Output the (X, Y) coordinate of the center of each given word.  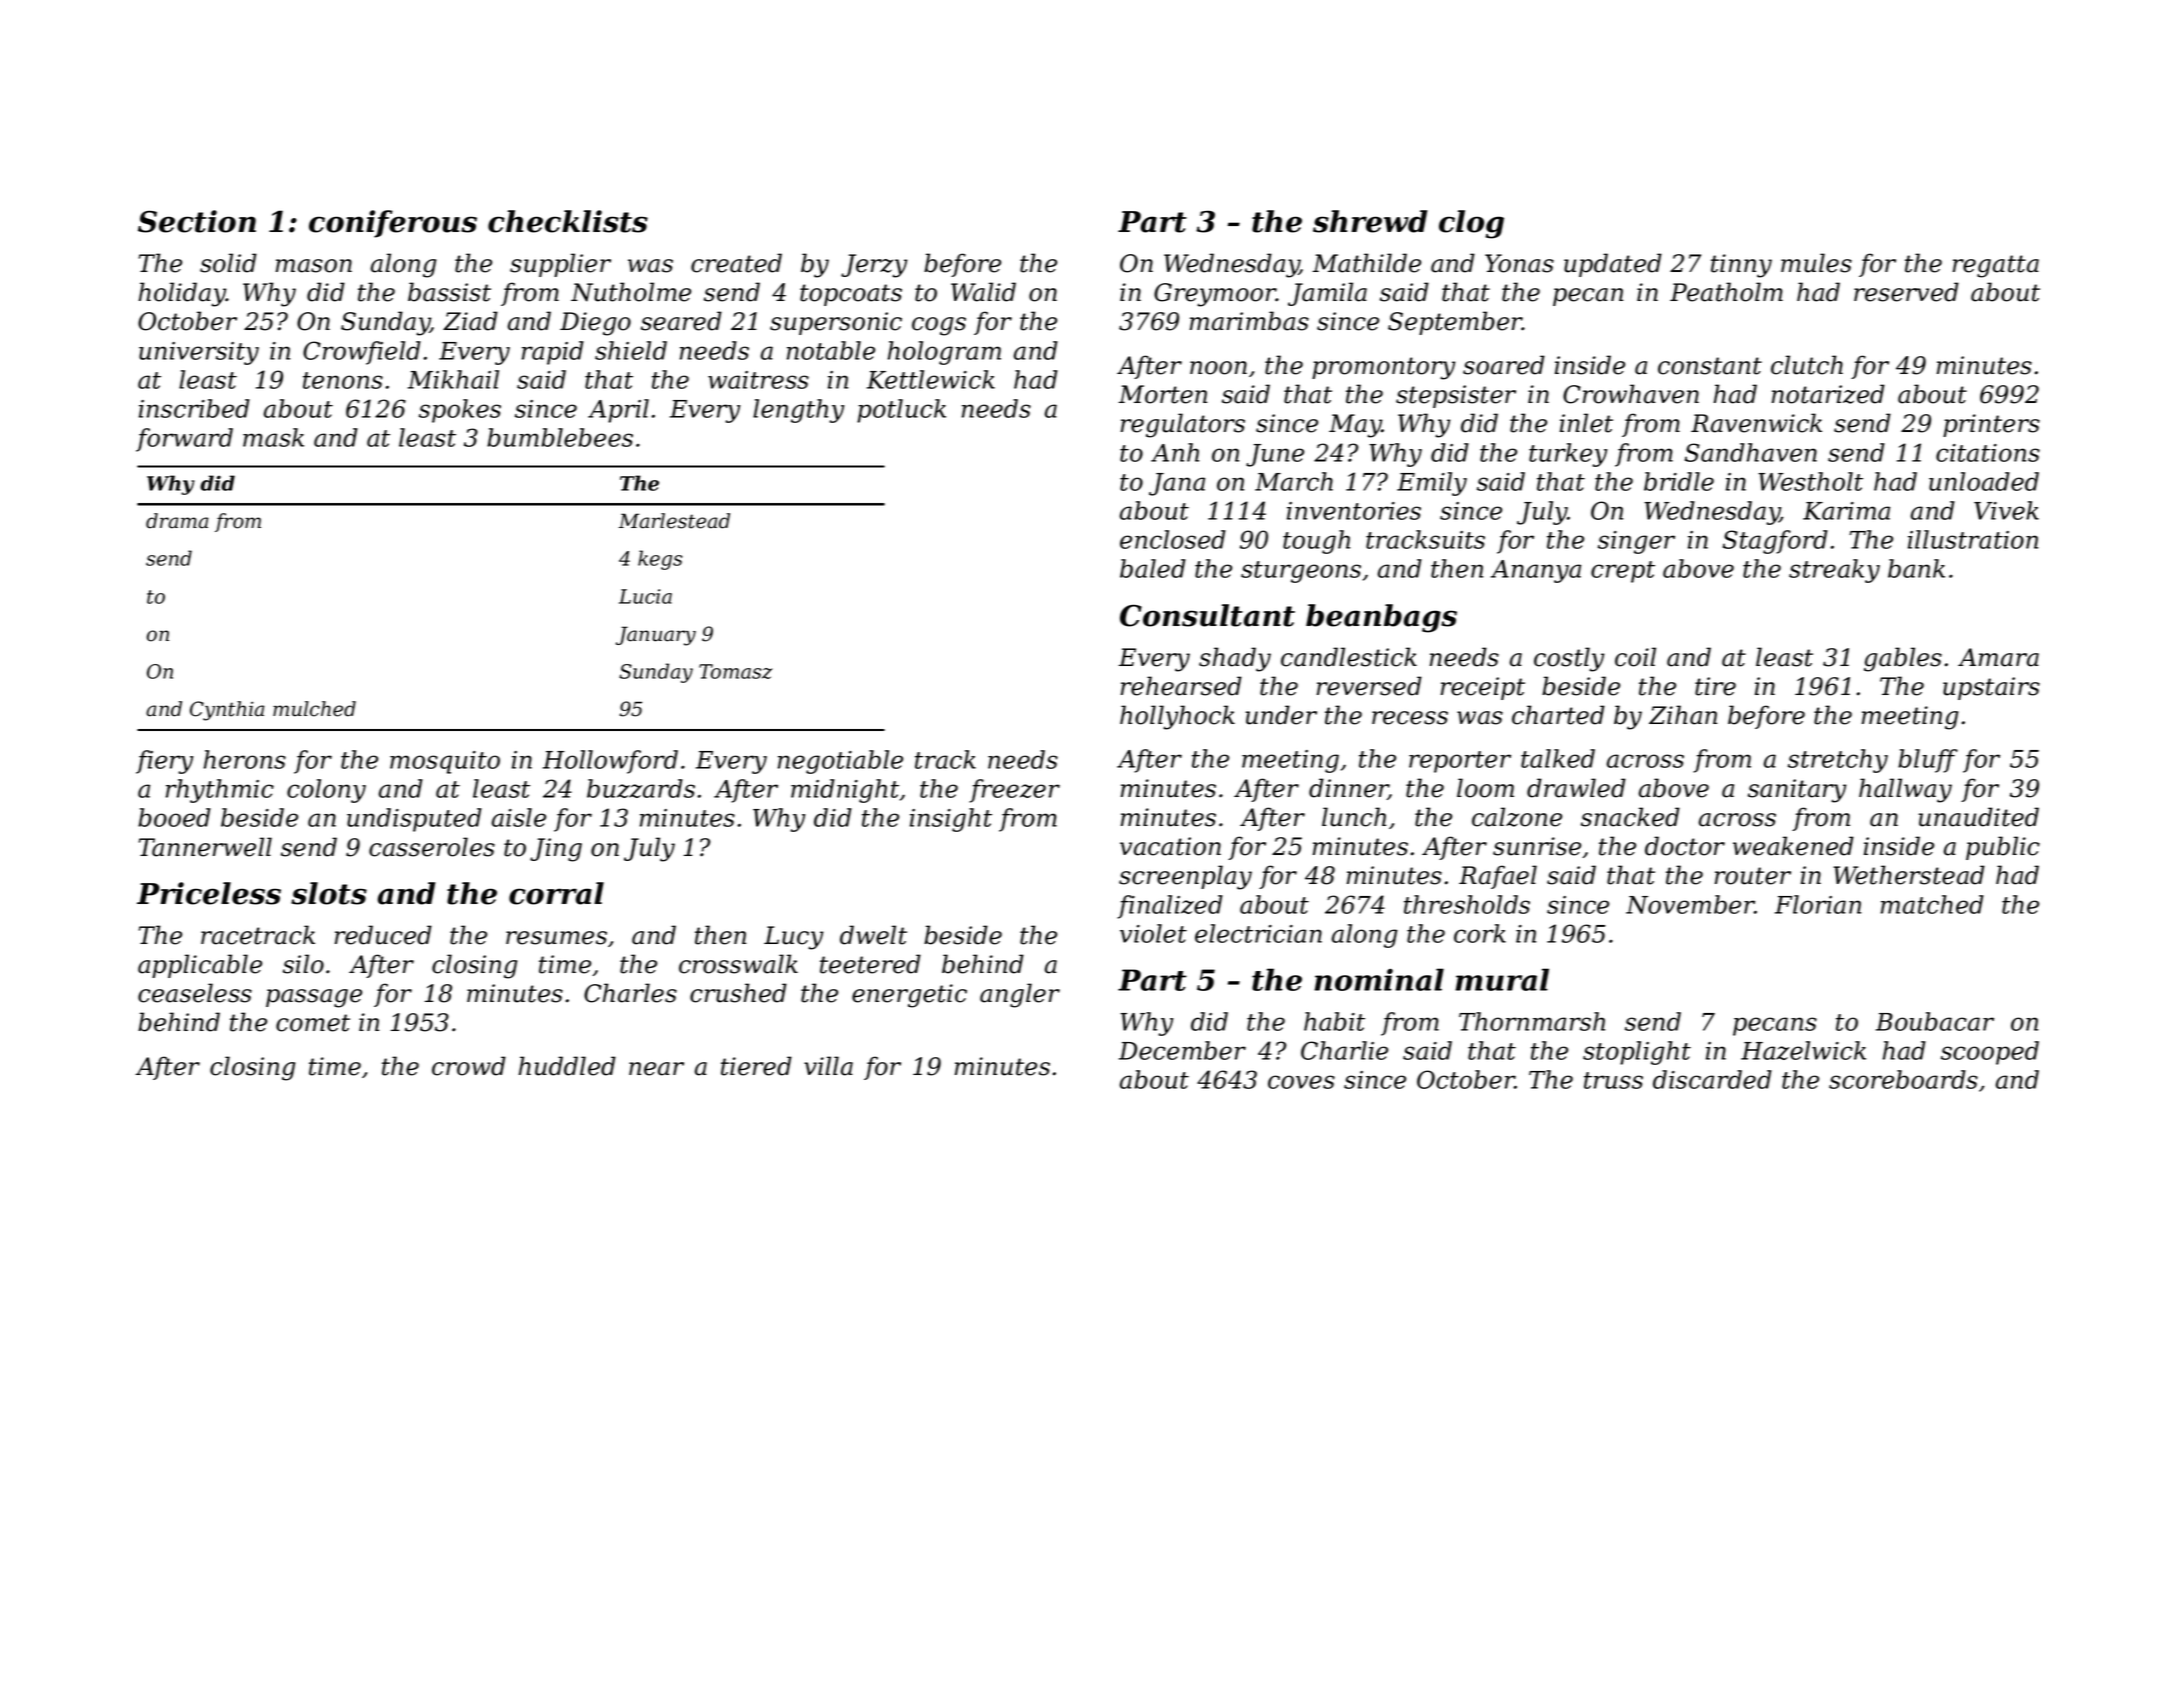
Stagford (1775, 542)
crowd (469, 1066)
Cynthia (227, 711)
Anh (1175, 452)
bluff (1928, 761)
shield (631, 350)
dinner (1348, 789)
